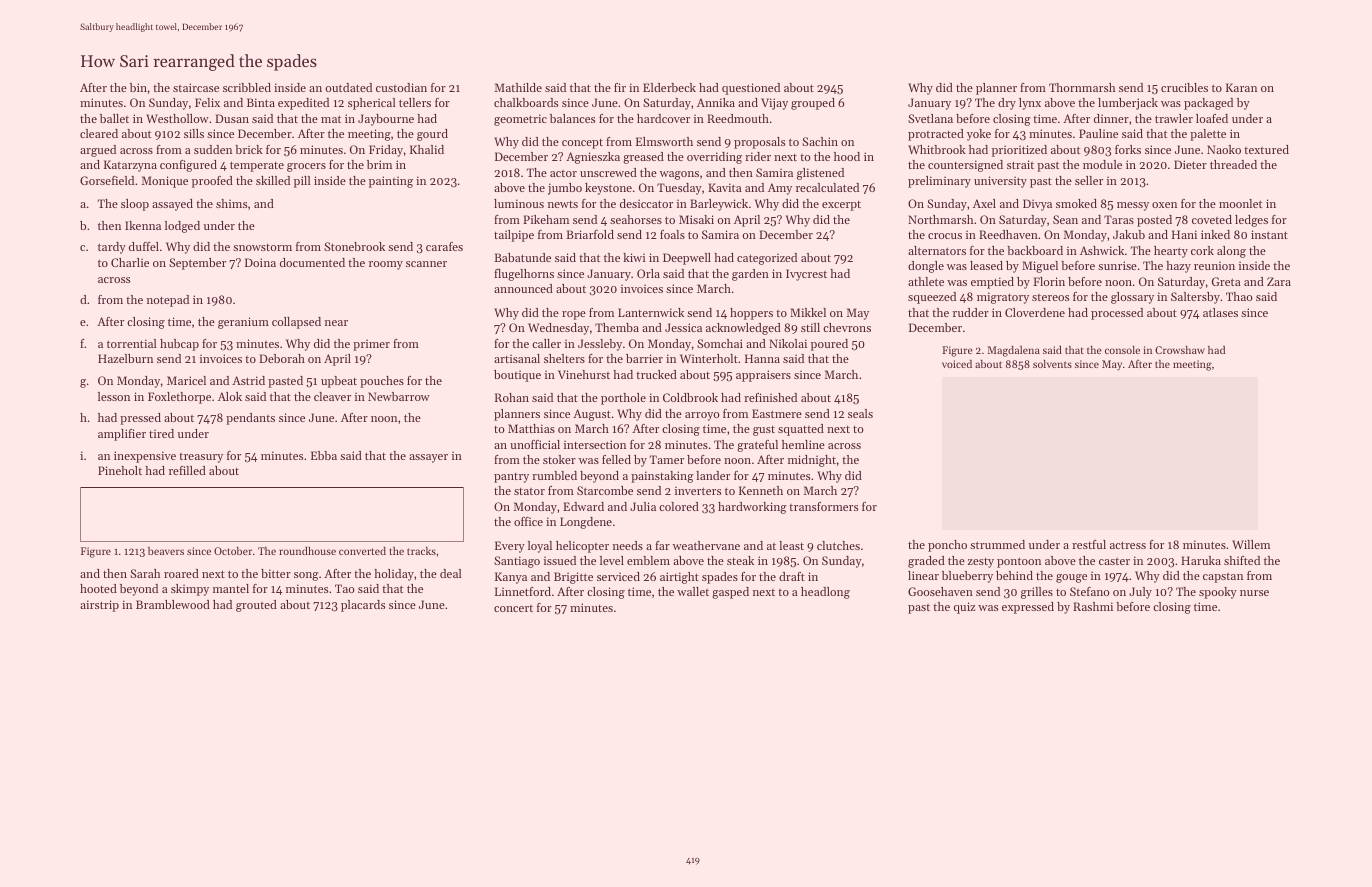 The width and height of the page is (1372, 887). Describe the element at coordinates (1049, 281) in the page. I see `Florin` at that location.
